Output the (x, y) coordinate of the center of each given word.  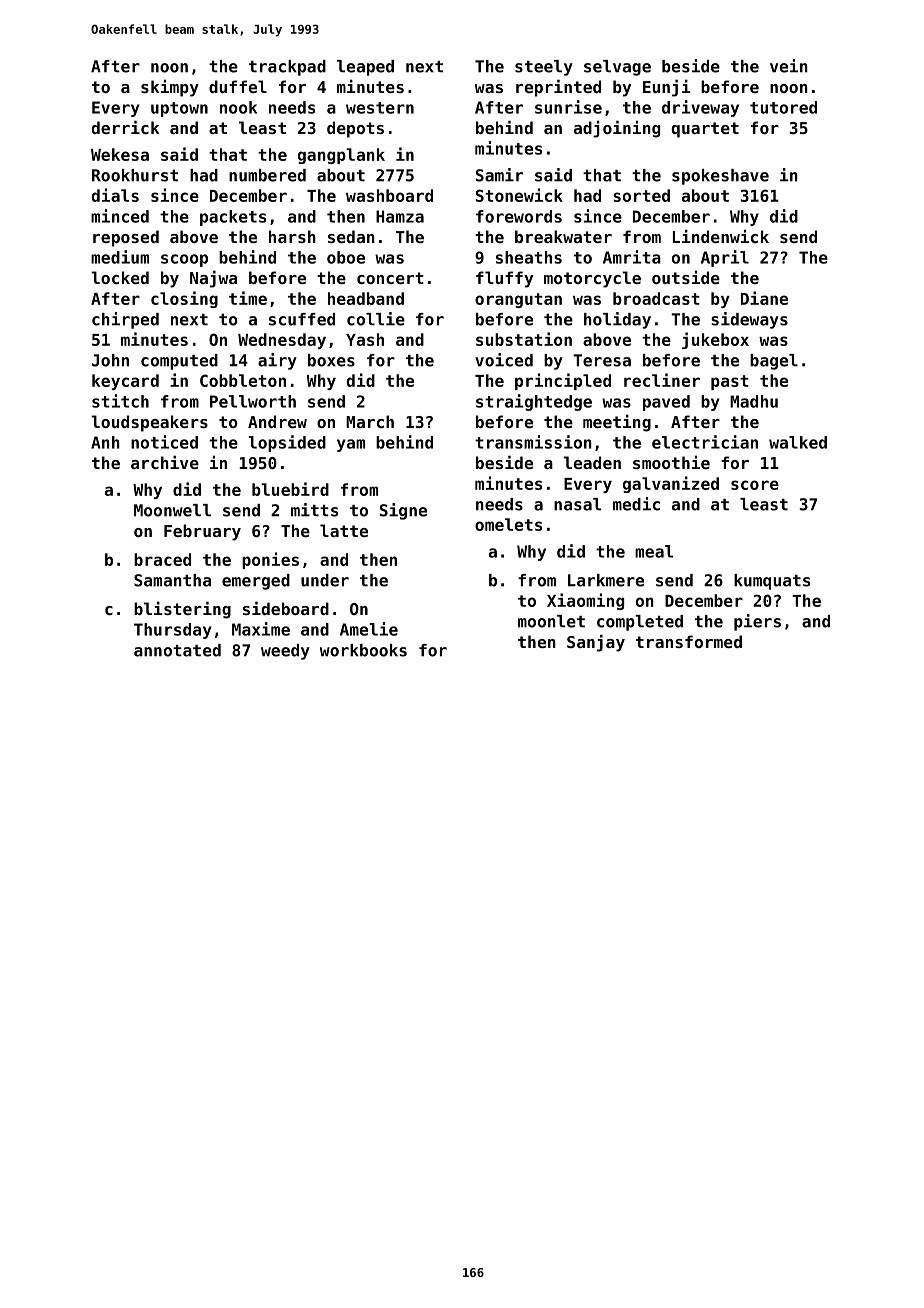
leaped (365, 68)
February (202, 532)
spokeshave (720, 177)
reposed (126, 238)
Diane (764, 298)
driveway (700, 108)
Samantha (172, 580)
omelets (508, 524)
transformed (689, 641)
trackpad (287, 68)
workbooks (363, 650)
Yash (365, 339)
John (110, 360)
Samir (499, 175)
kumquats (772, 582)
